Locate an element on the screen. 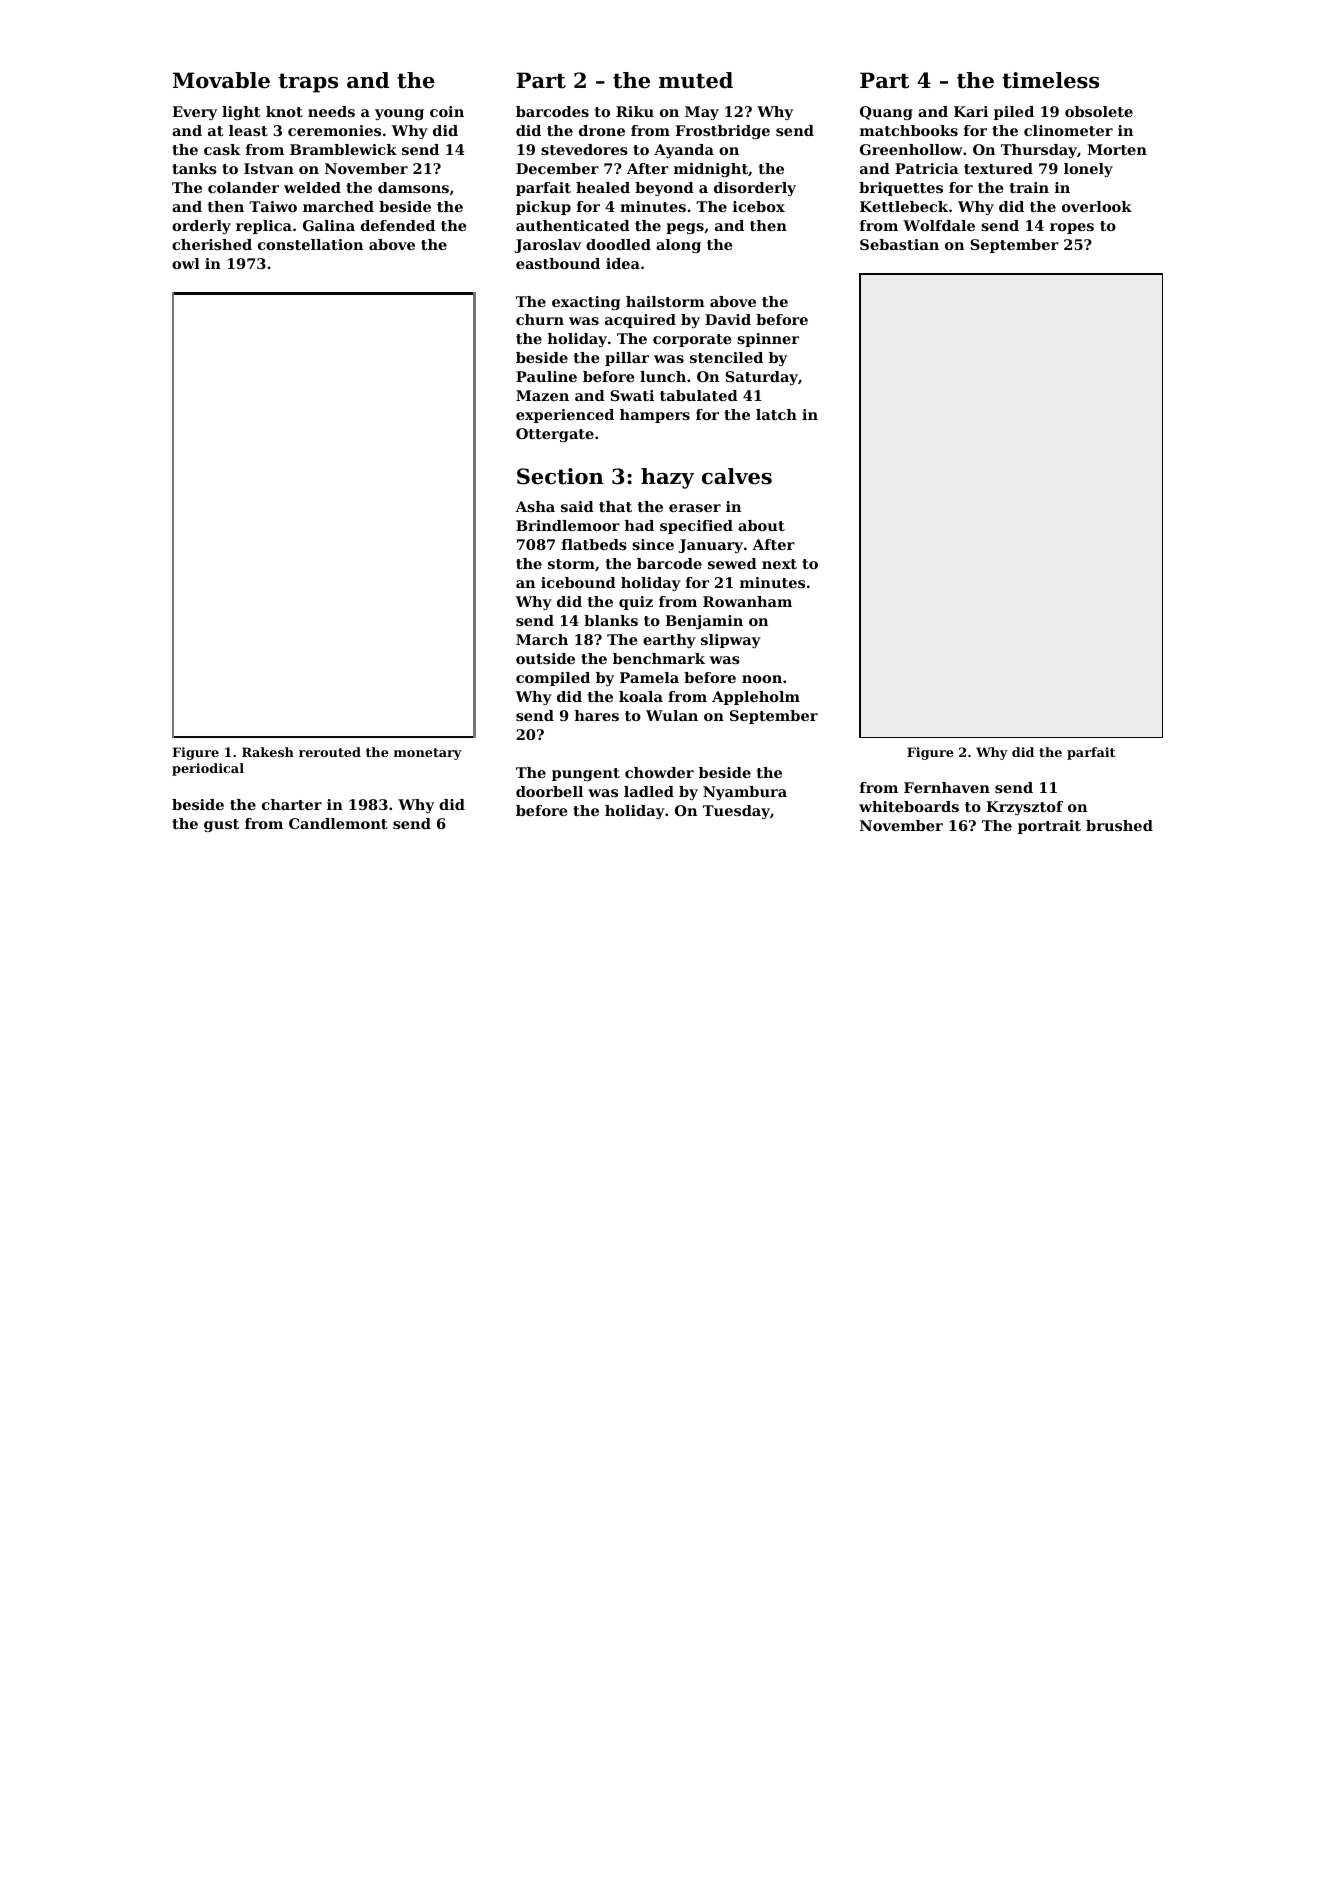 The height and width of the screenshot is (1889, 1335). calves is located at coordinates (737, 476).
